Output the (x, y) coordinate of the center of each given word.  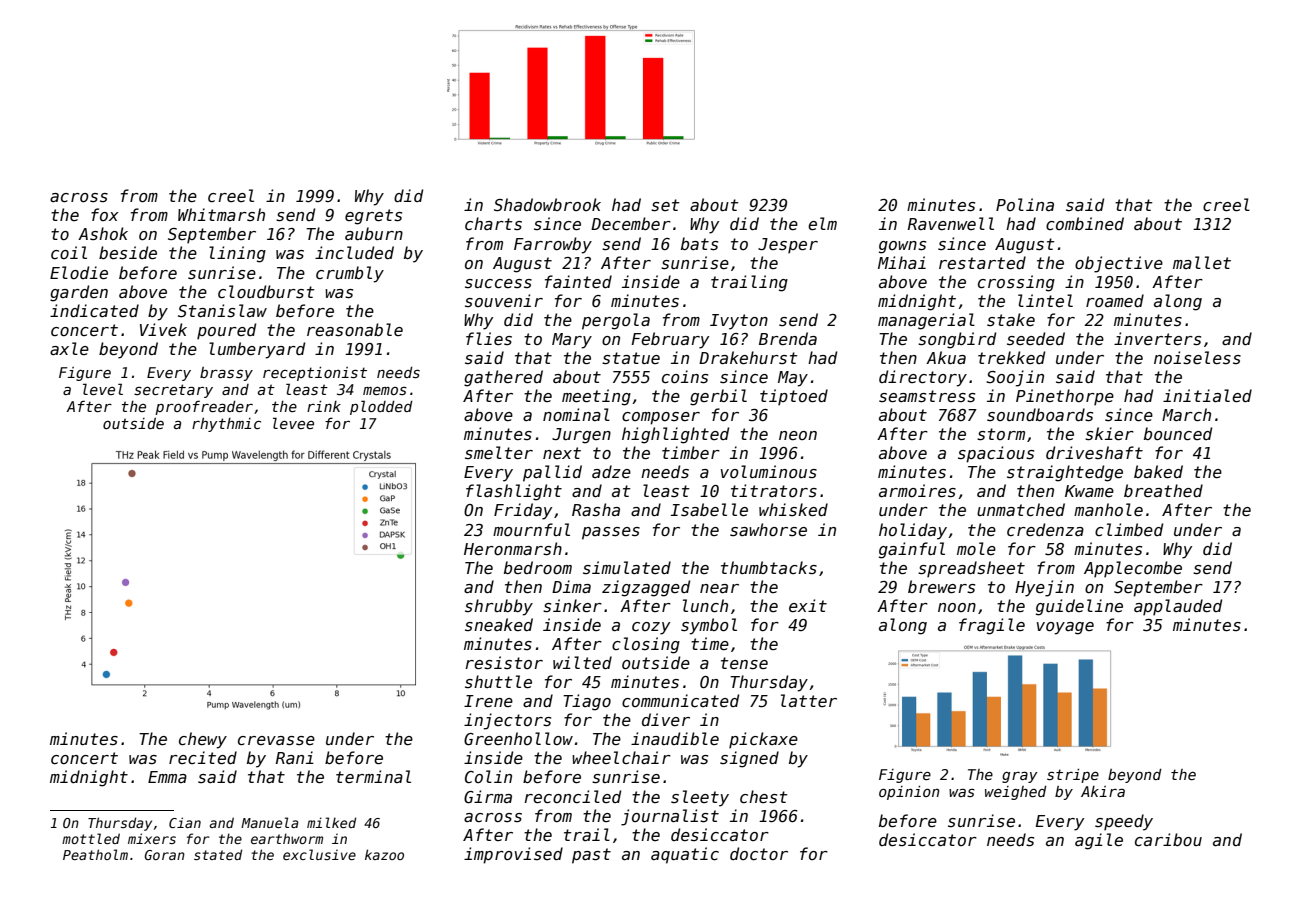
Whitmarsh (221, 214)
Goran (165, 855)
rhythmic (226, 425)
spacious (996, 454)
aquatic (685, 855)
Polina (1025, 204)
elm (822, 223)
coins (685, 377)
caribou (1168, 839)
